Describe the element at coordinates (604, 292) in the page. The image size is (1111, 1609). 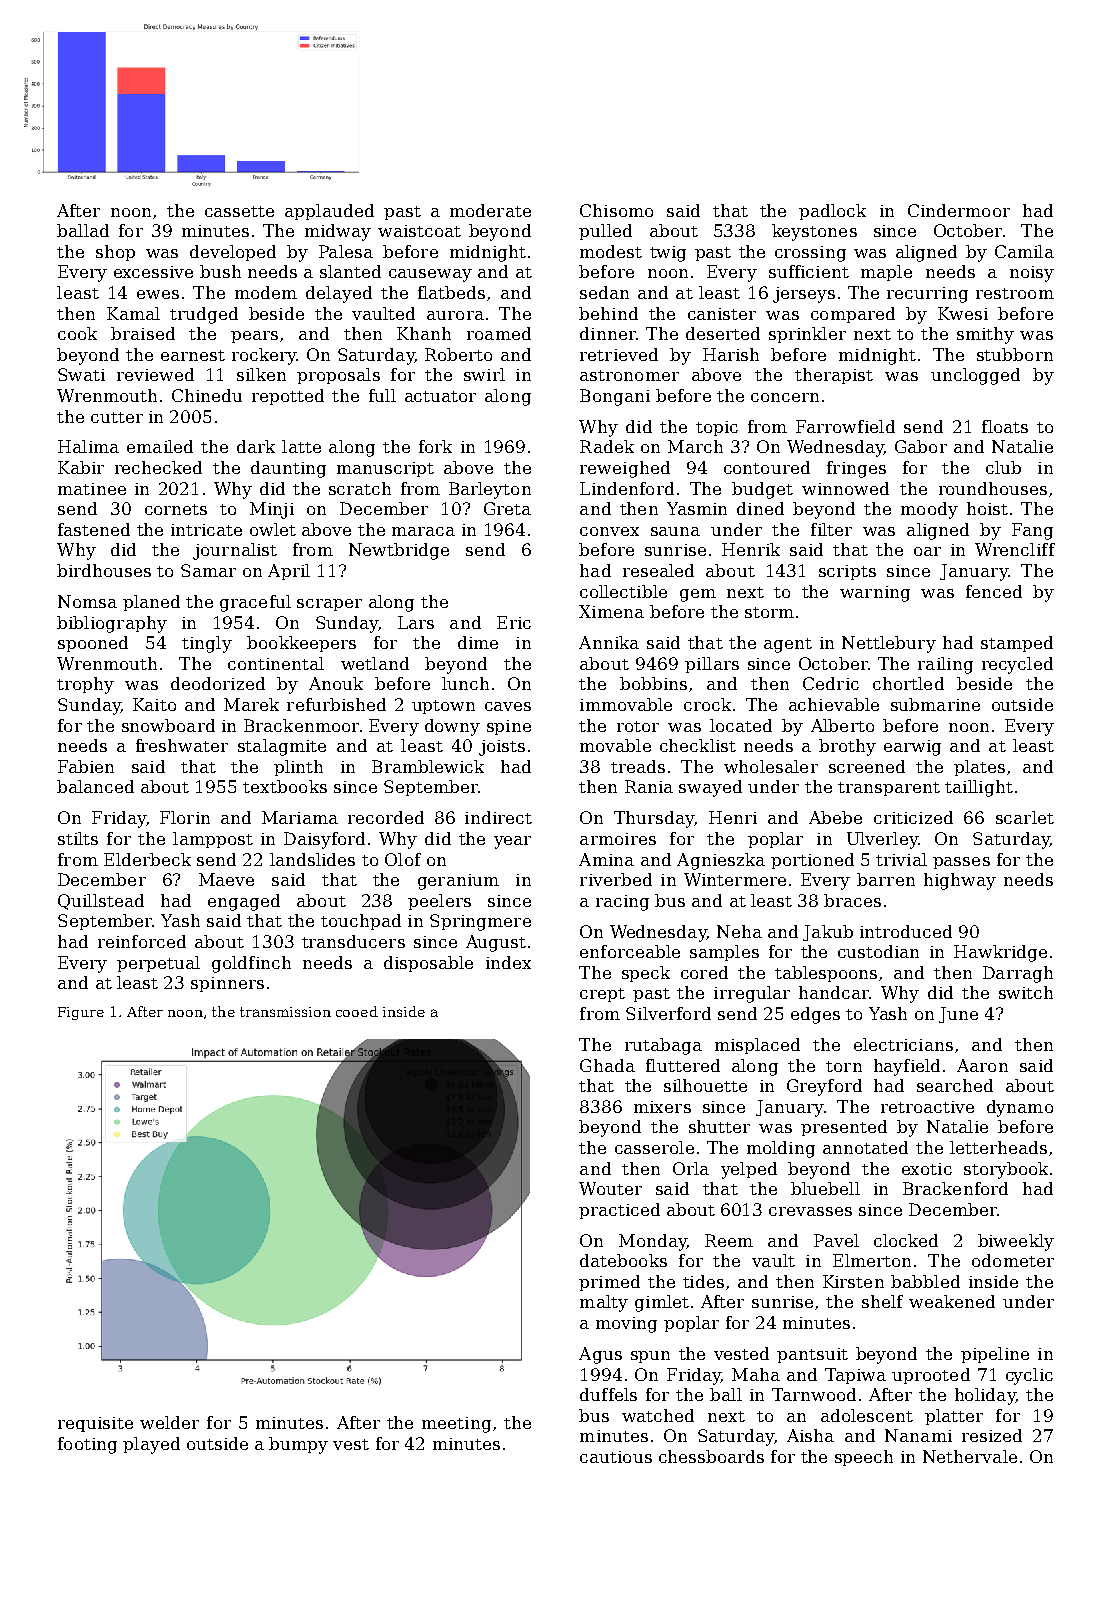
I see `sedan` at that location.
